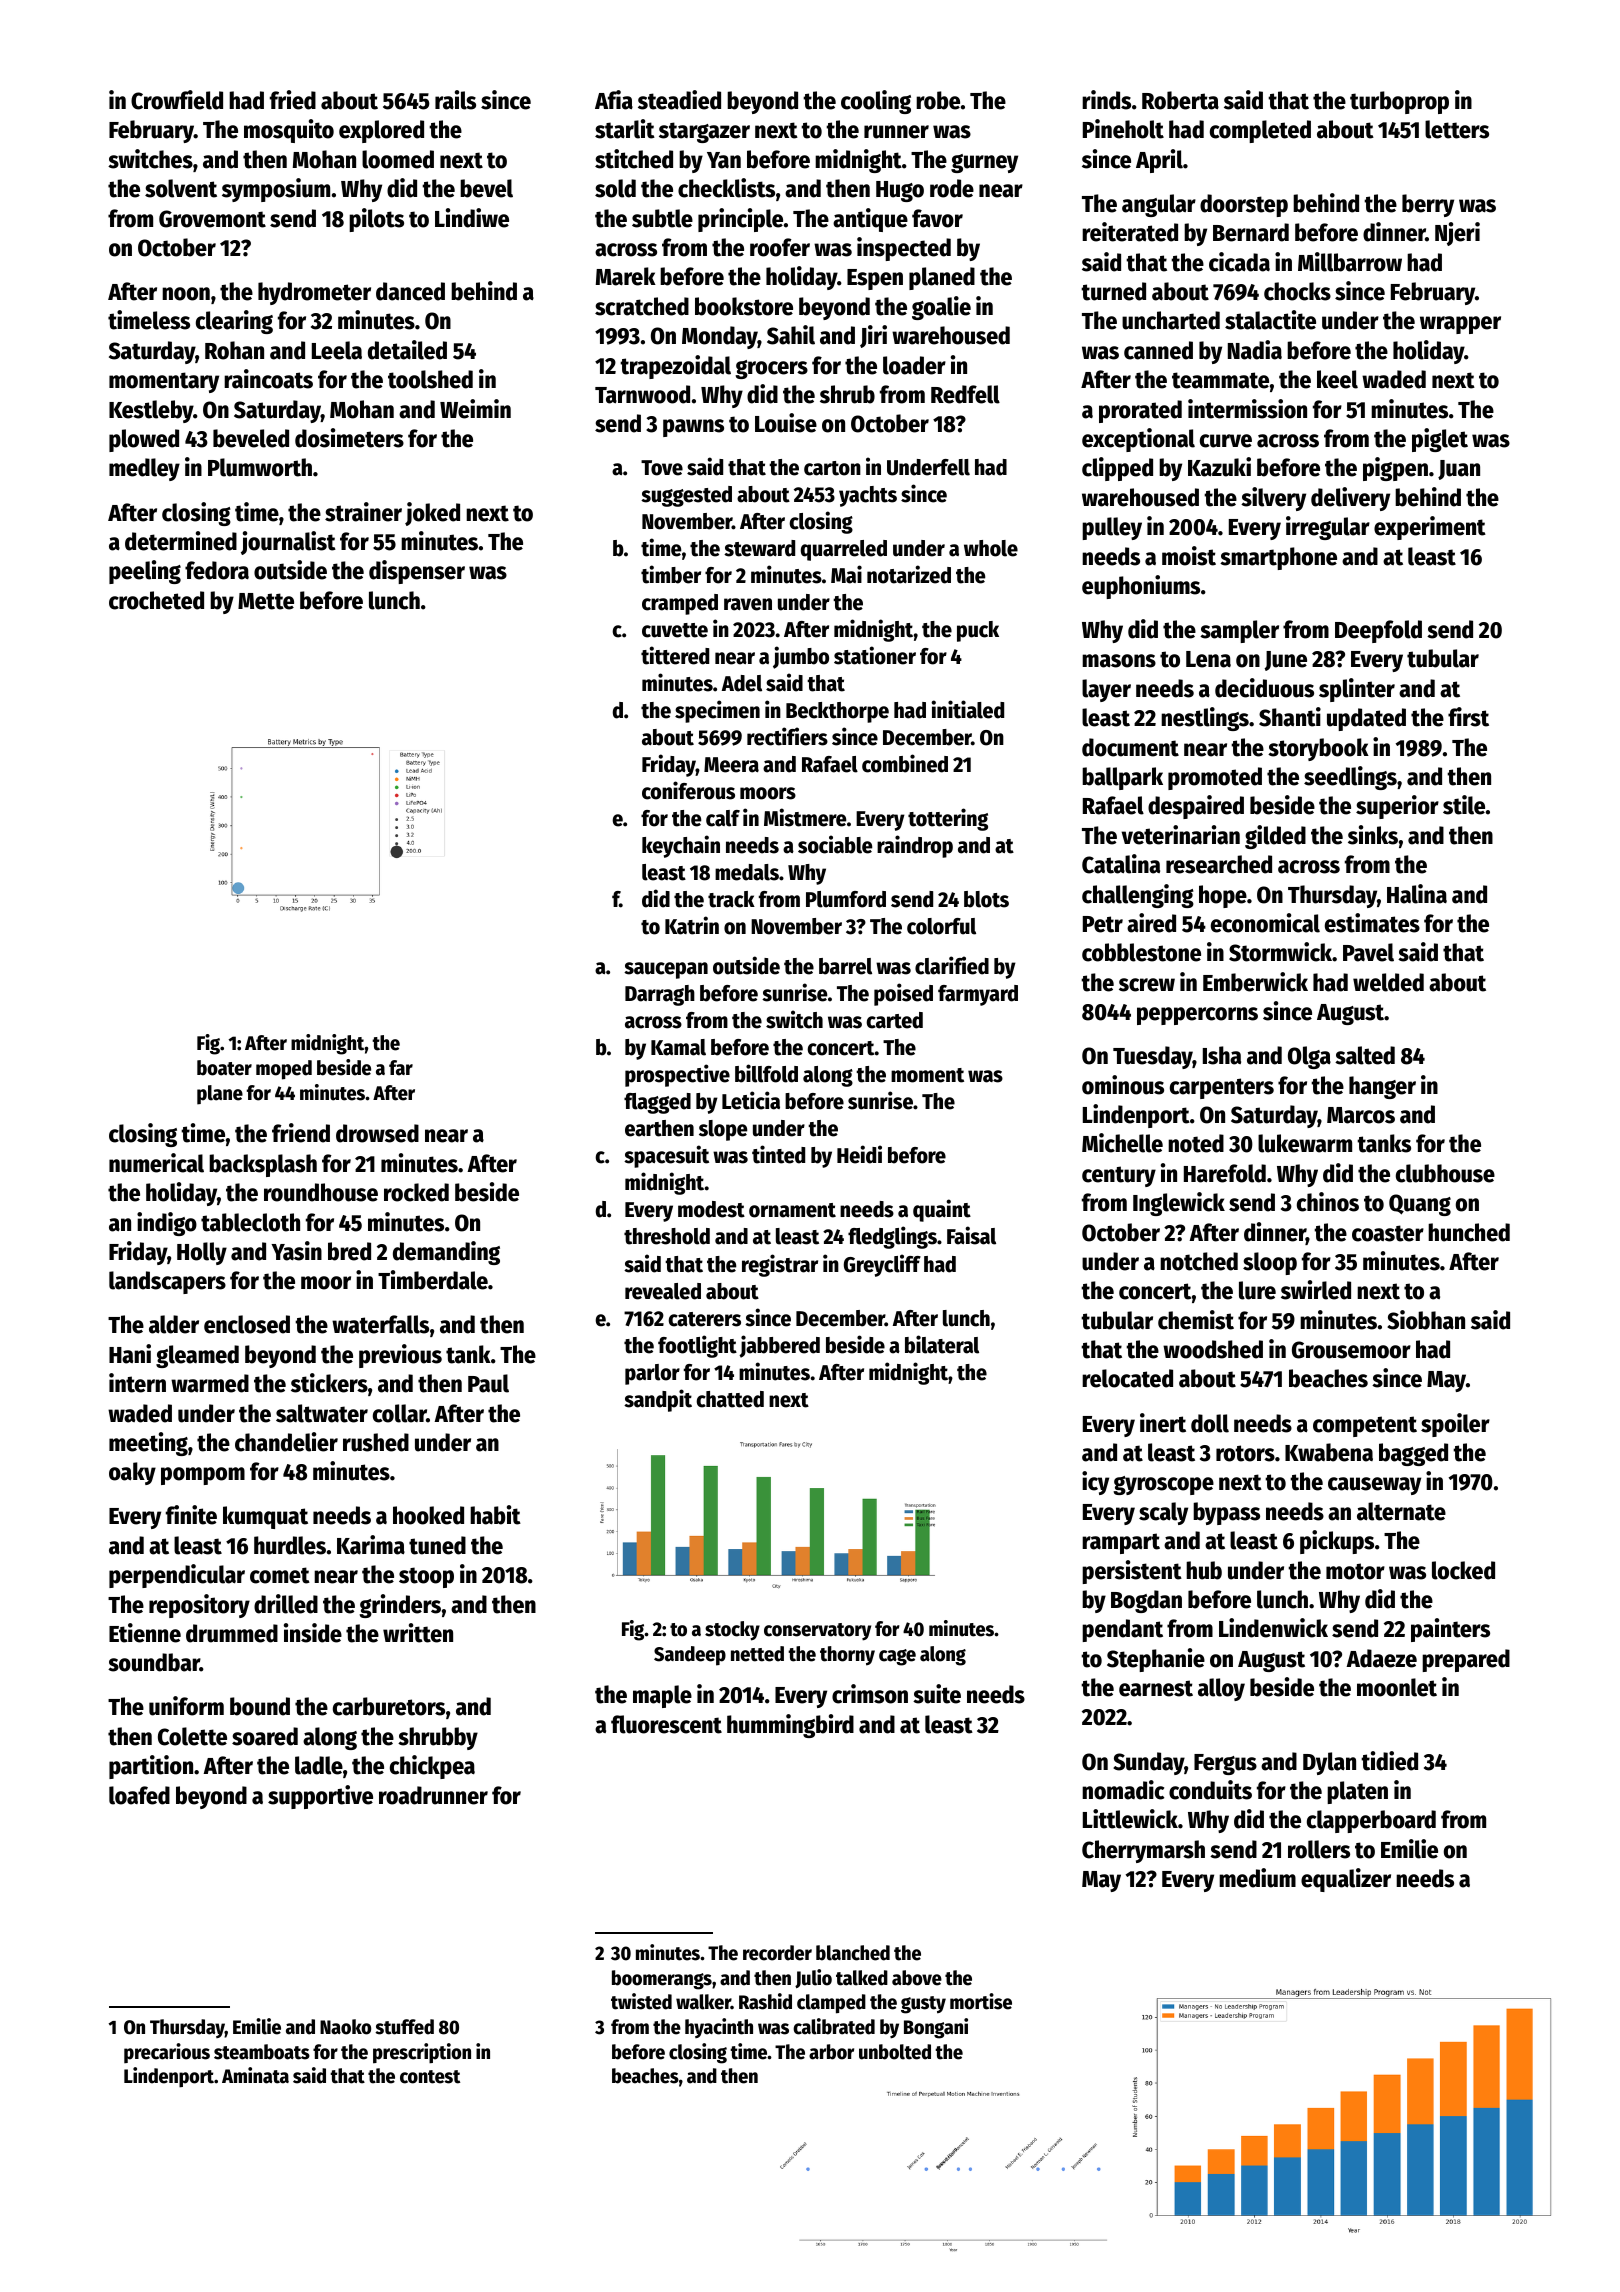 This screenshot has width=1620, height=2292. I want to click on rinds, so click(1106, 100).
